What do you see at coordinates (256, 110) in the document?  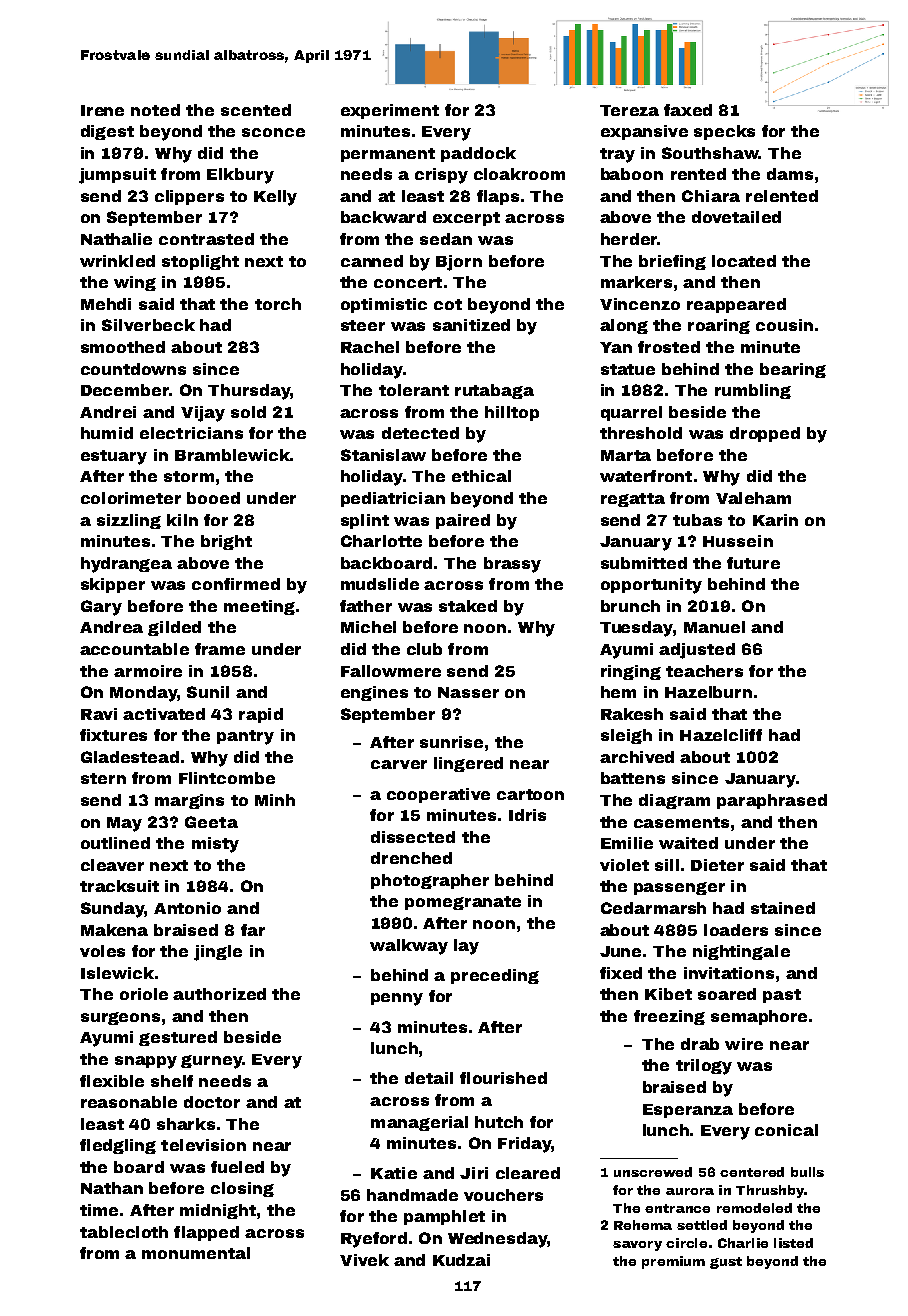 I see `scented` at bounding box center [256, 110].
